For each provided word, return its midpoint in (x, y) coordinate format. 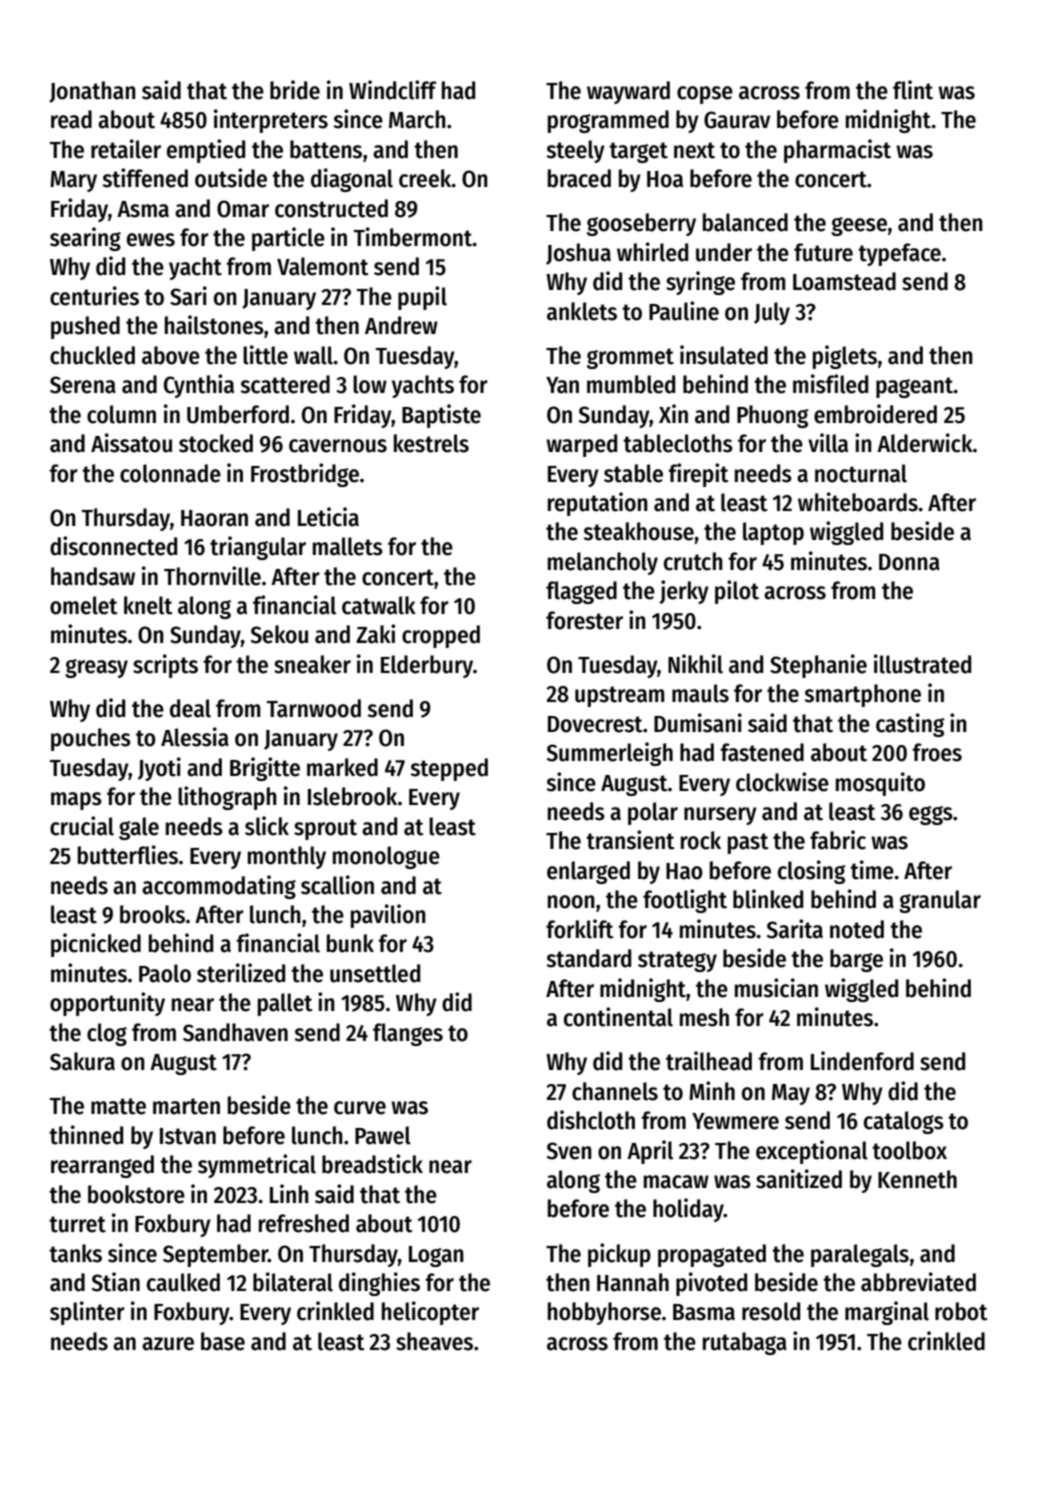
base (223, 1341)
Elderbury (427, 666)
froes (937, 752)
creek (425, 178)
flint (913, 90)
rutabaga (745, 1343)
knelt (148, 605)
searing (85, 239)
